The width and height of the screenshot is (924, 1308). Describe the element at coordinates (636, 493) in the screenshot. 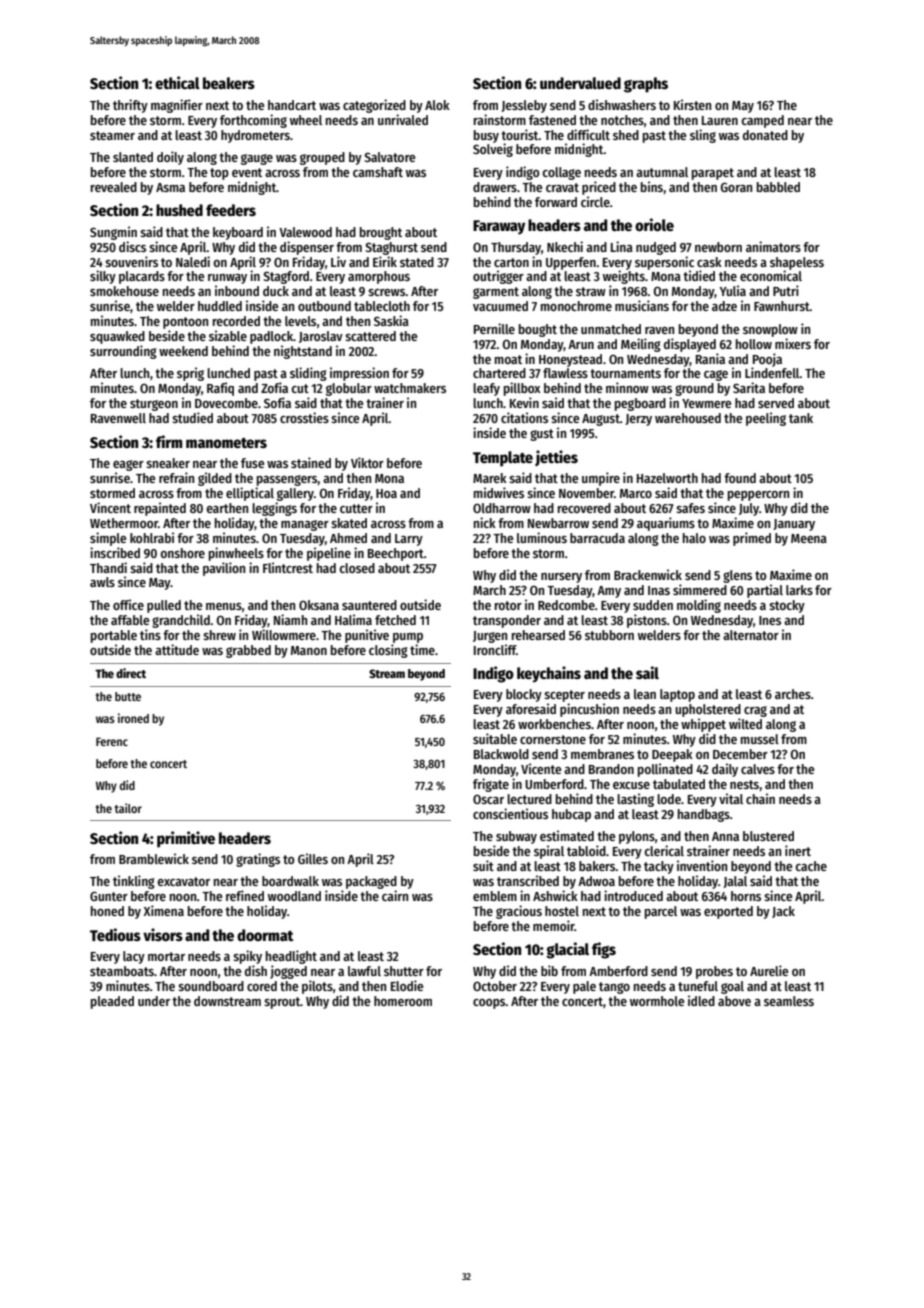

I see `Marco` at that location.
